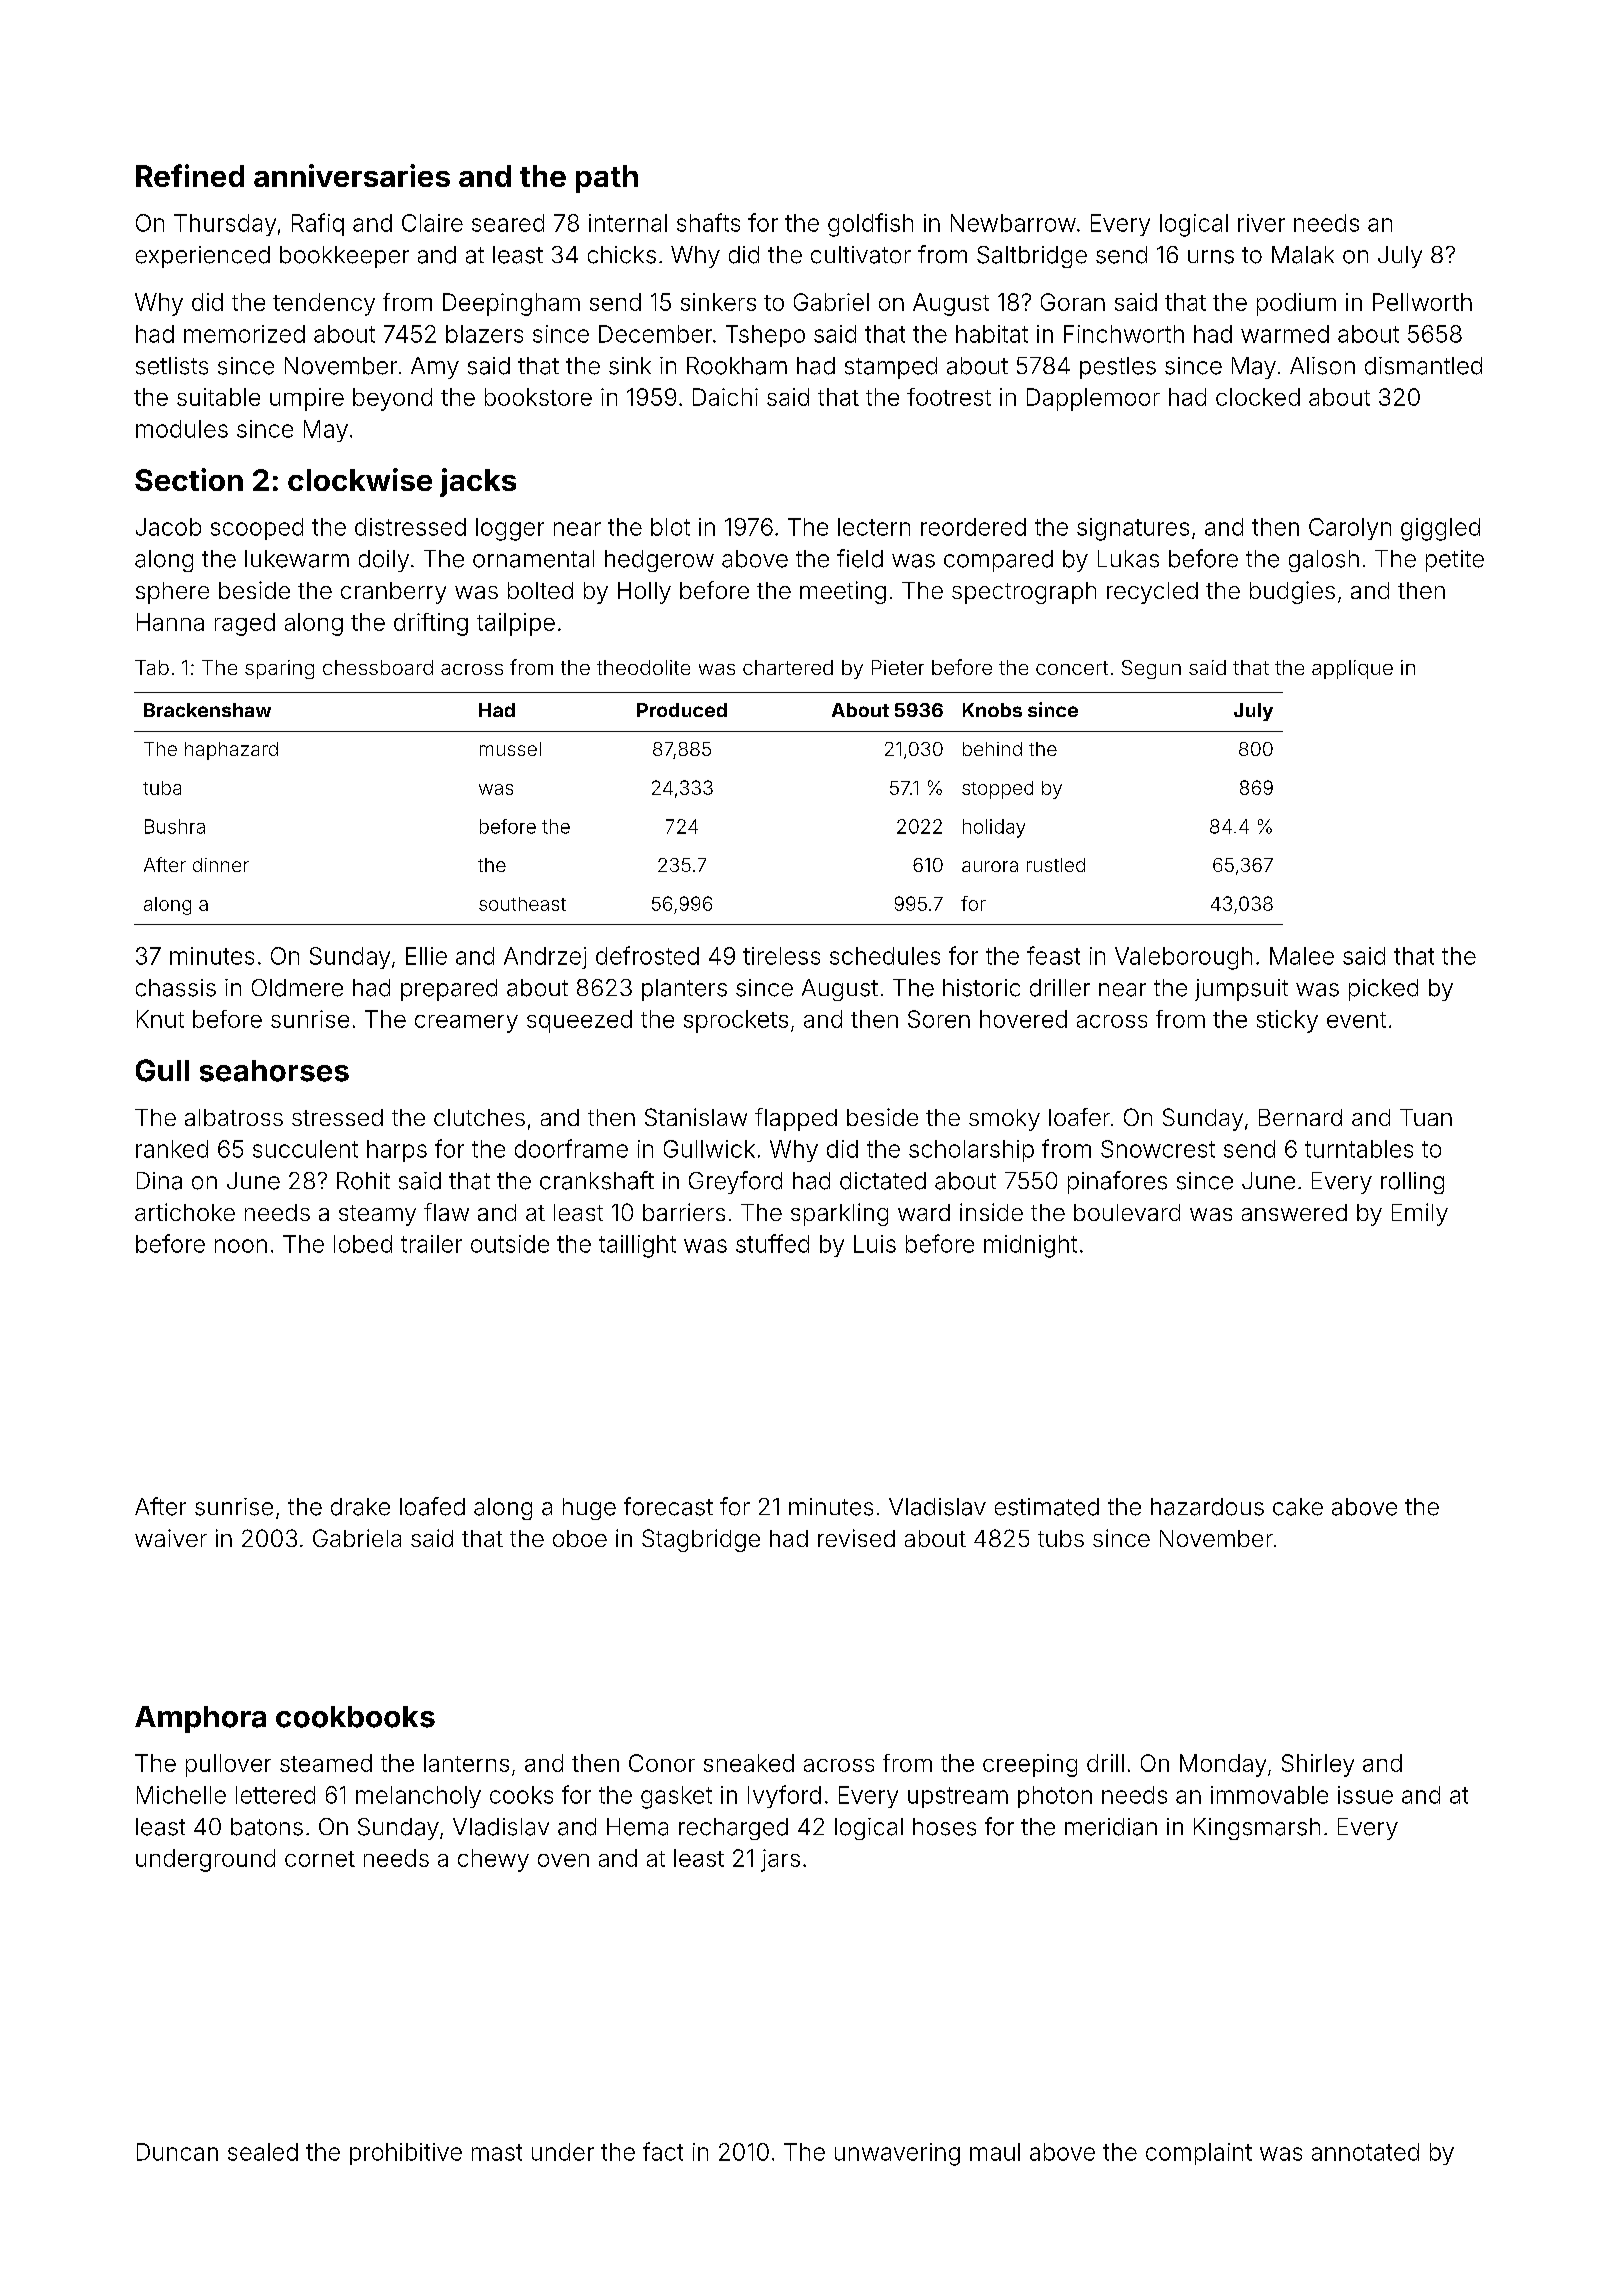  Describe the element at coordinates (1365, 2152) in the screenshot. I see `annotated` at that location.
